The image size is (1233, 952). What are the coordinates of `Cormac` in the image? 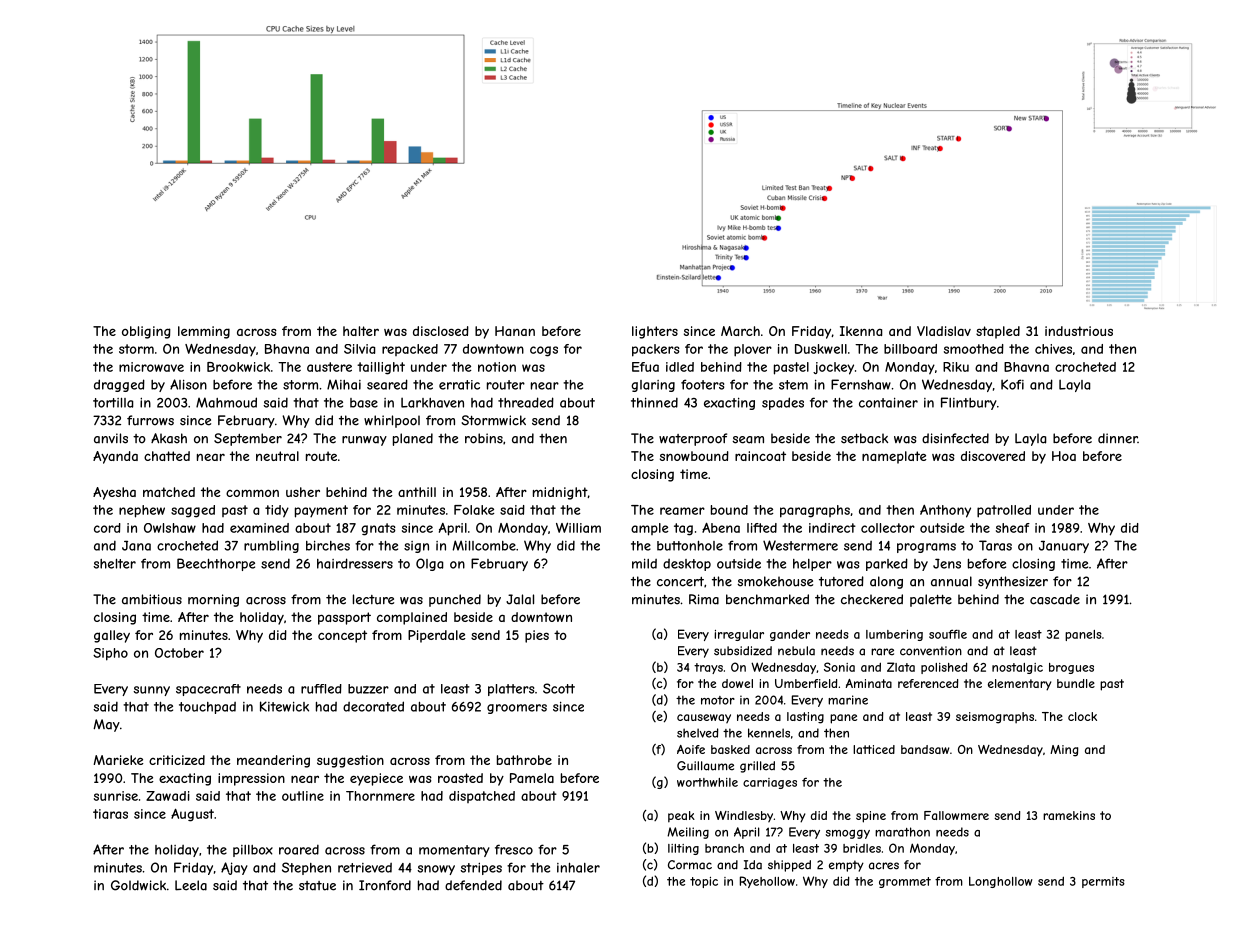 It's located at (690, 865).
